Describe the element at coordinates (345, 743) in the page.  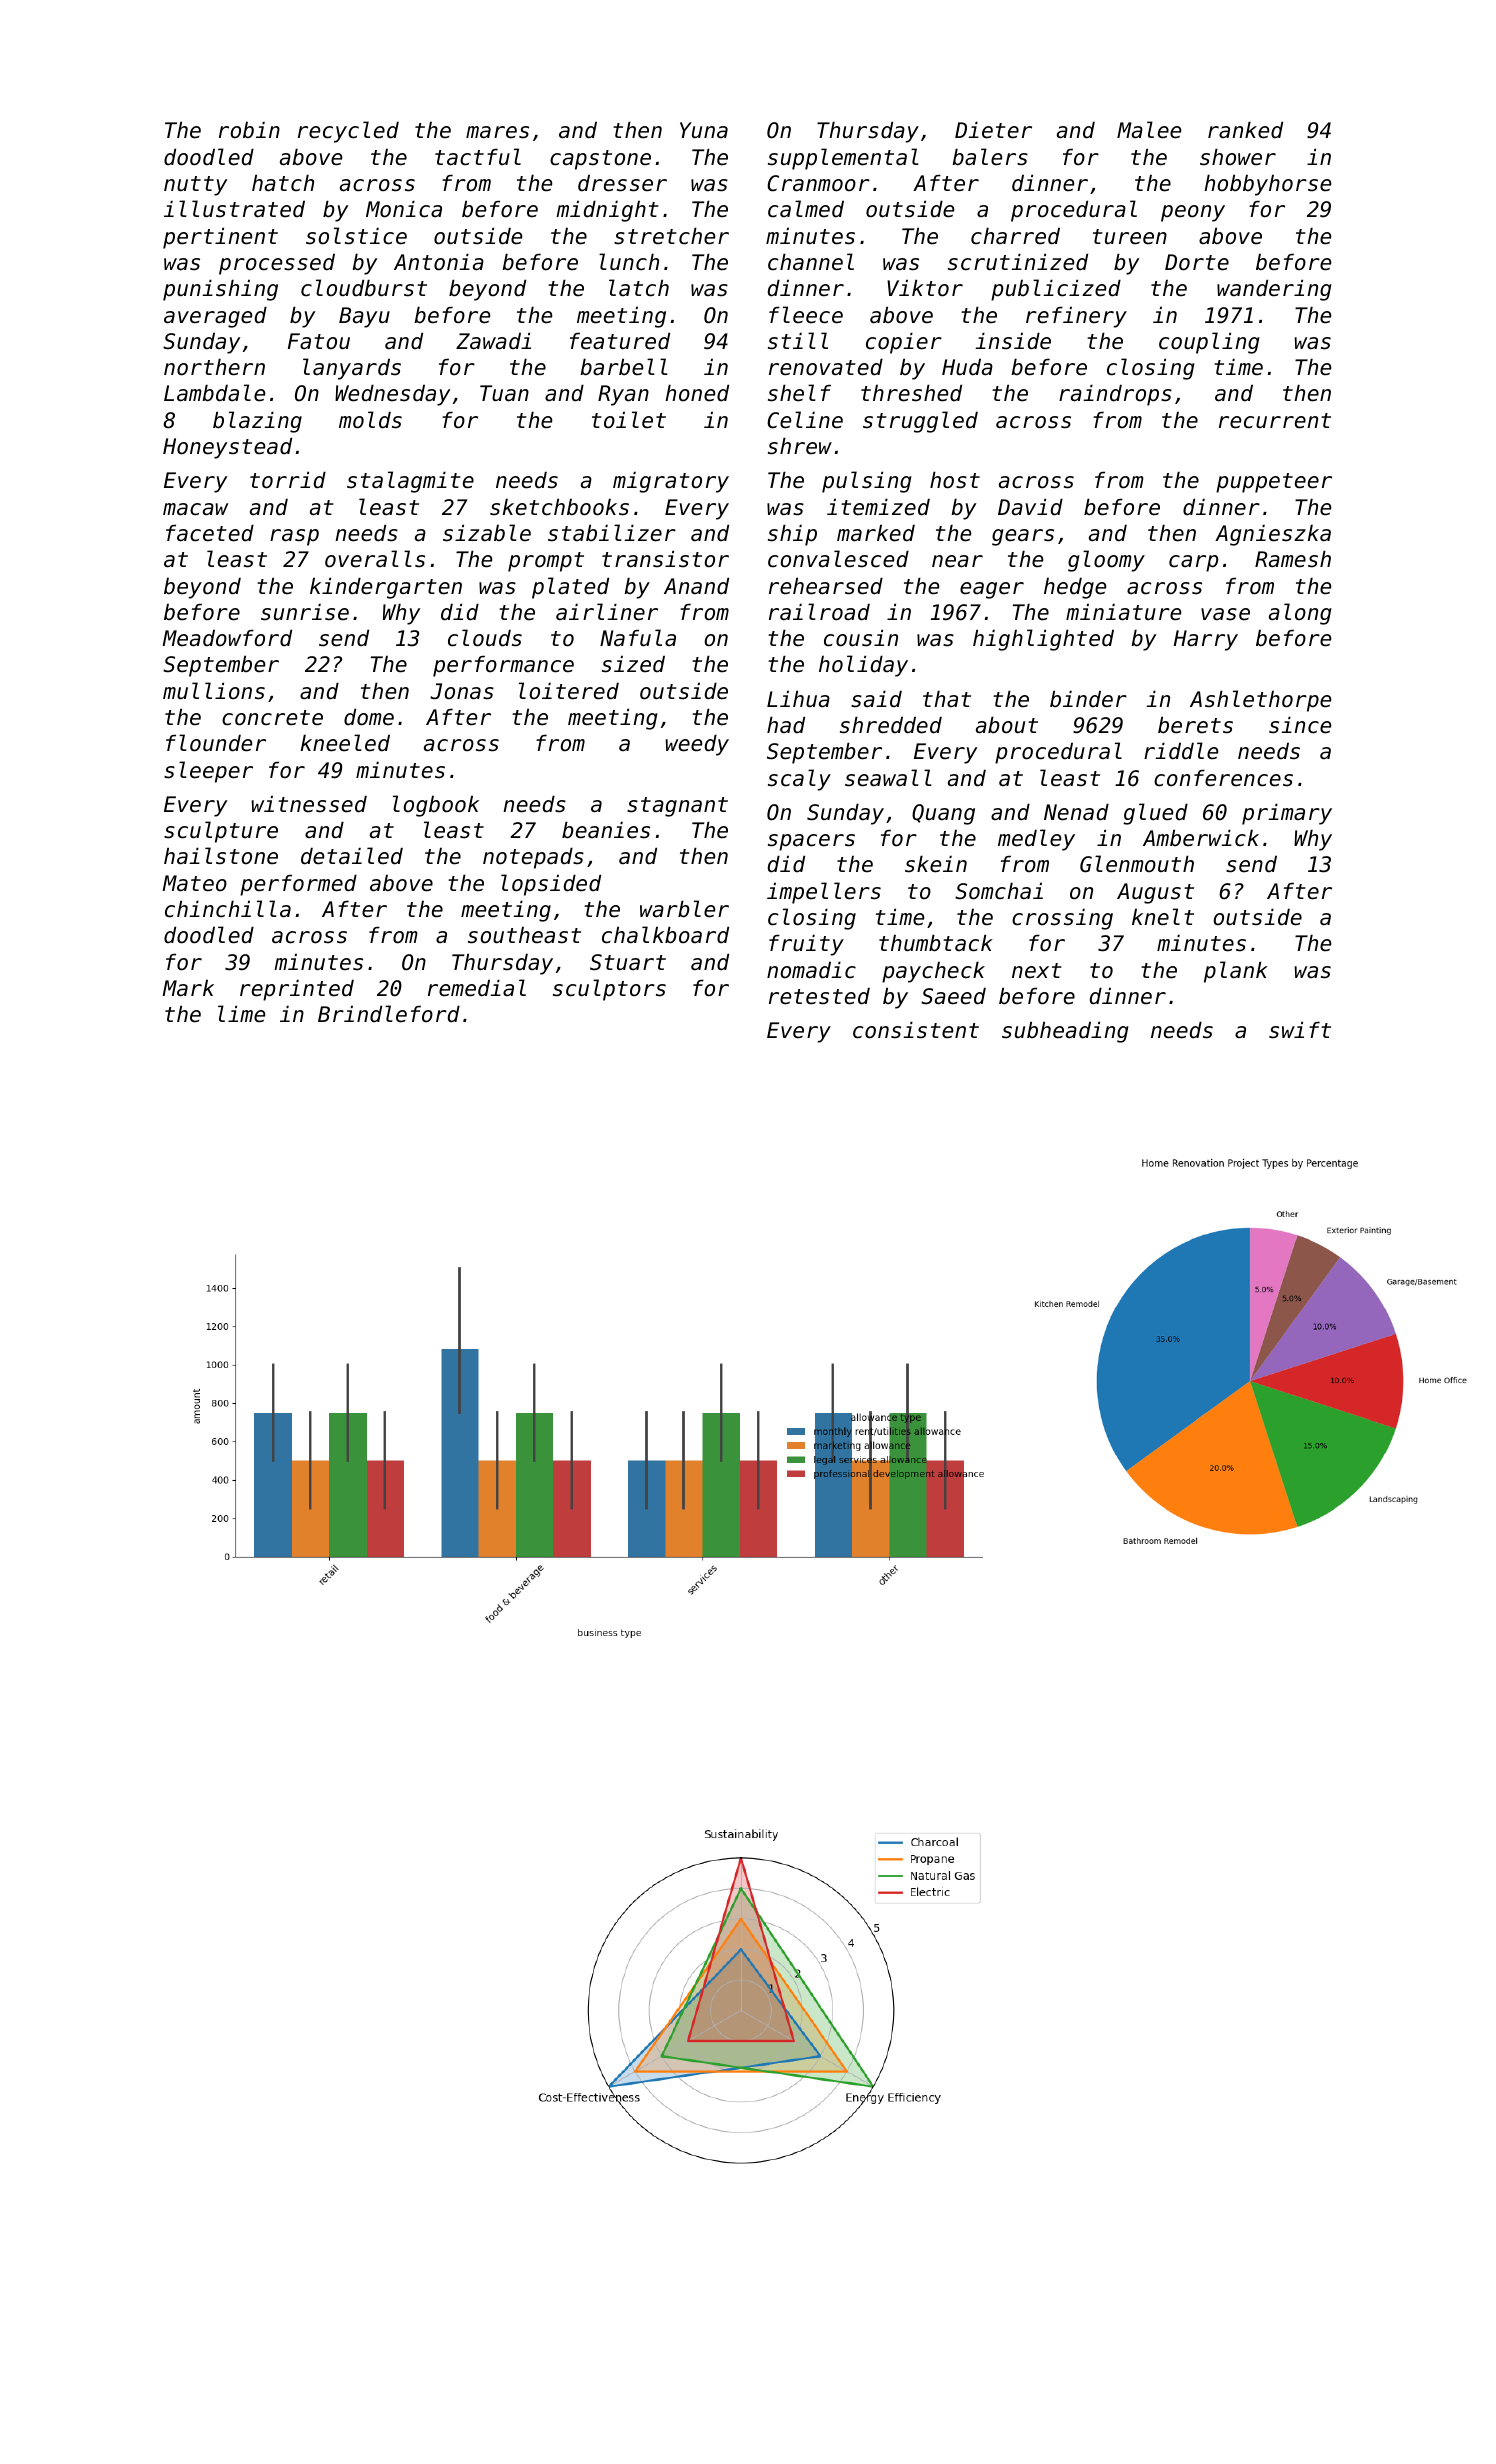
I see `kneeled` at that location.
